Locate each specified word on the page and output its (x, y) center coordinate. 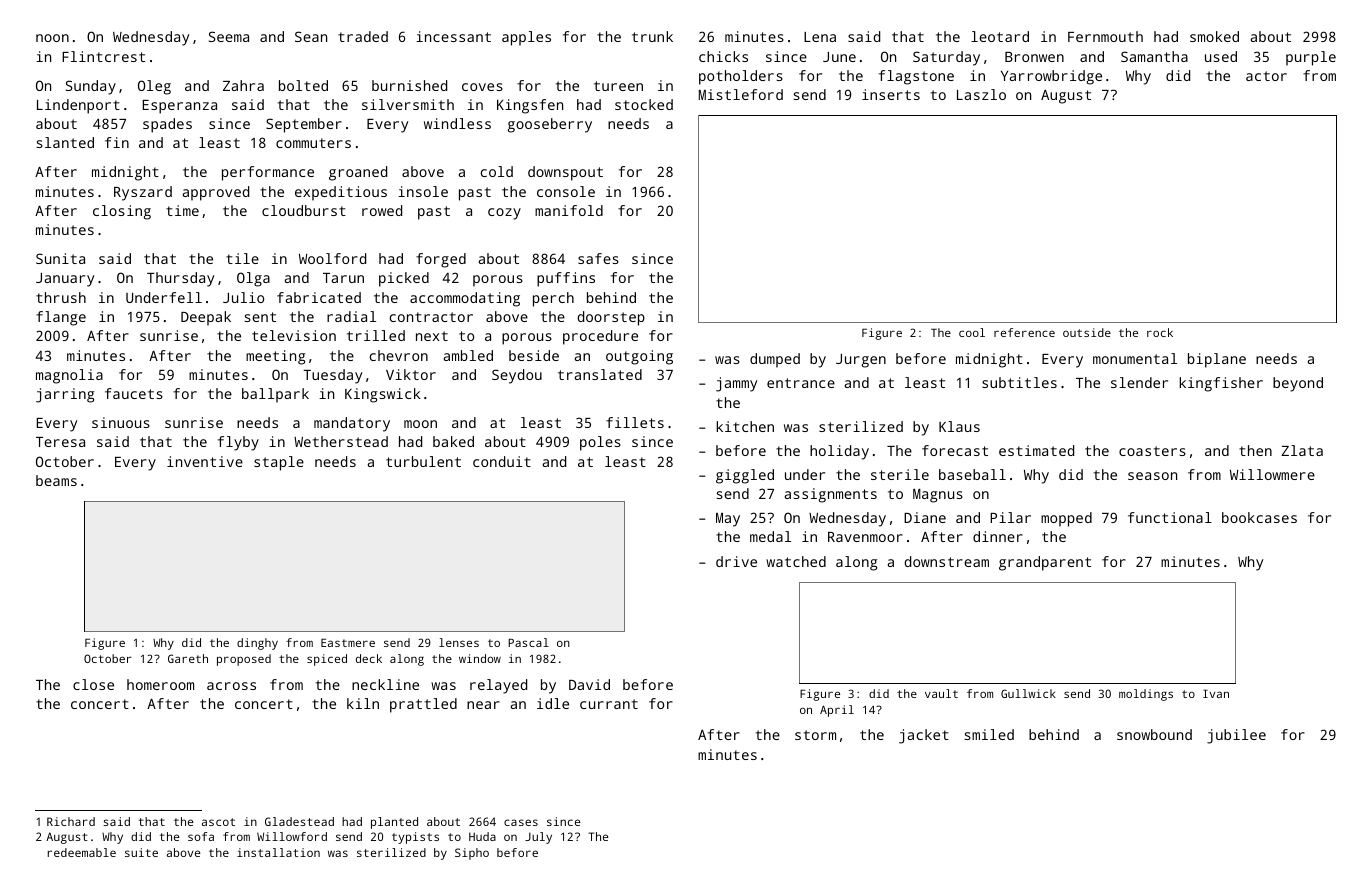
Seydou (517, 376)
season (1152, 476)
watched (796, 561)
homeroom (160, 684)
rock (1160, 332)
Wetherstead (341, 441)
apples (526, 38)
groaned (358, 173)
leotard (1000, 36)
